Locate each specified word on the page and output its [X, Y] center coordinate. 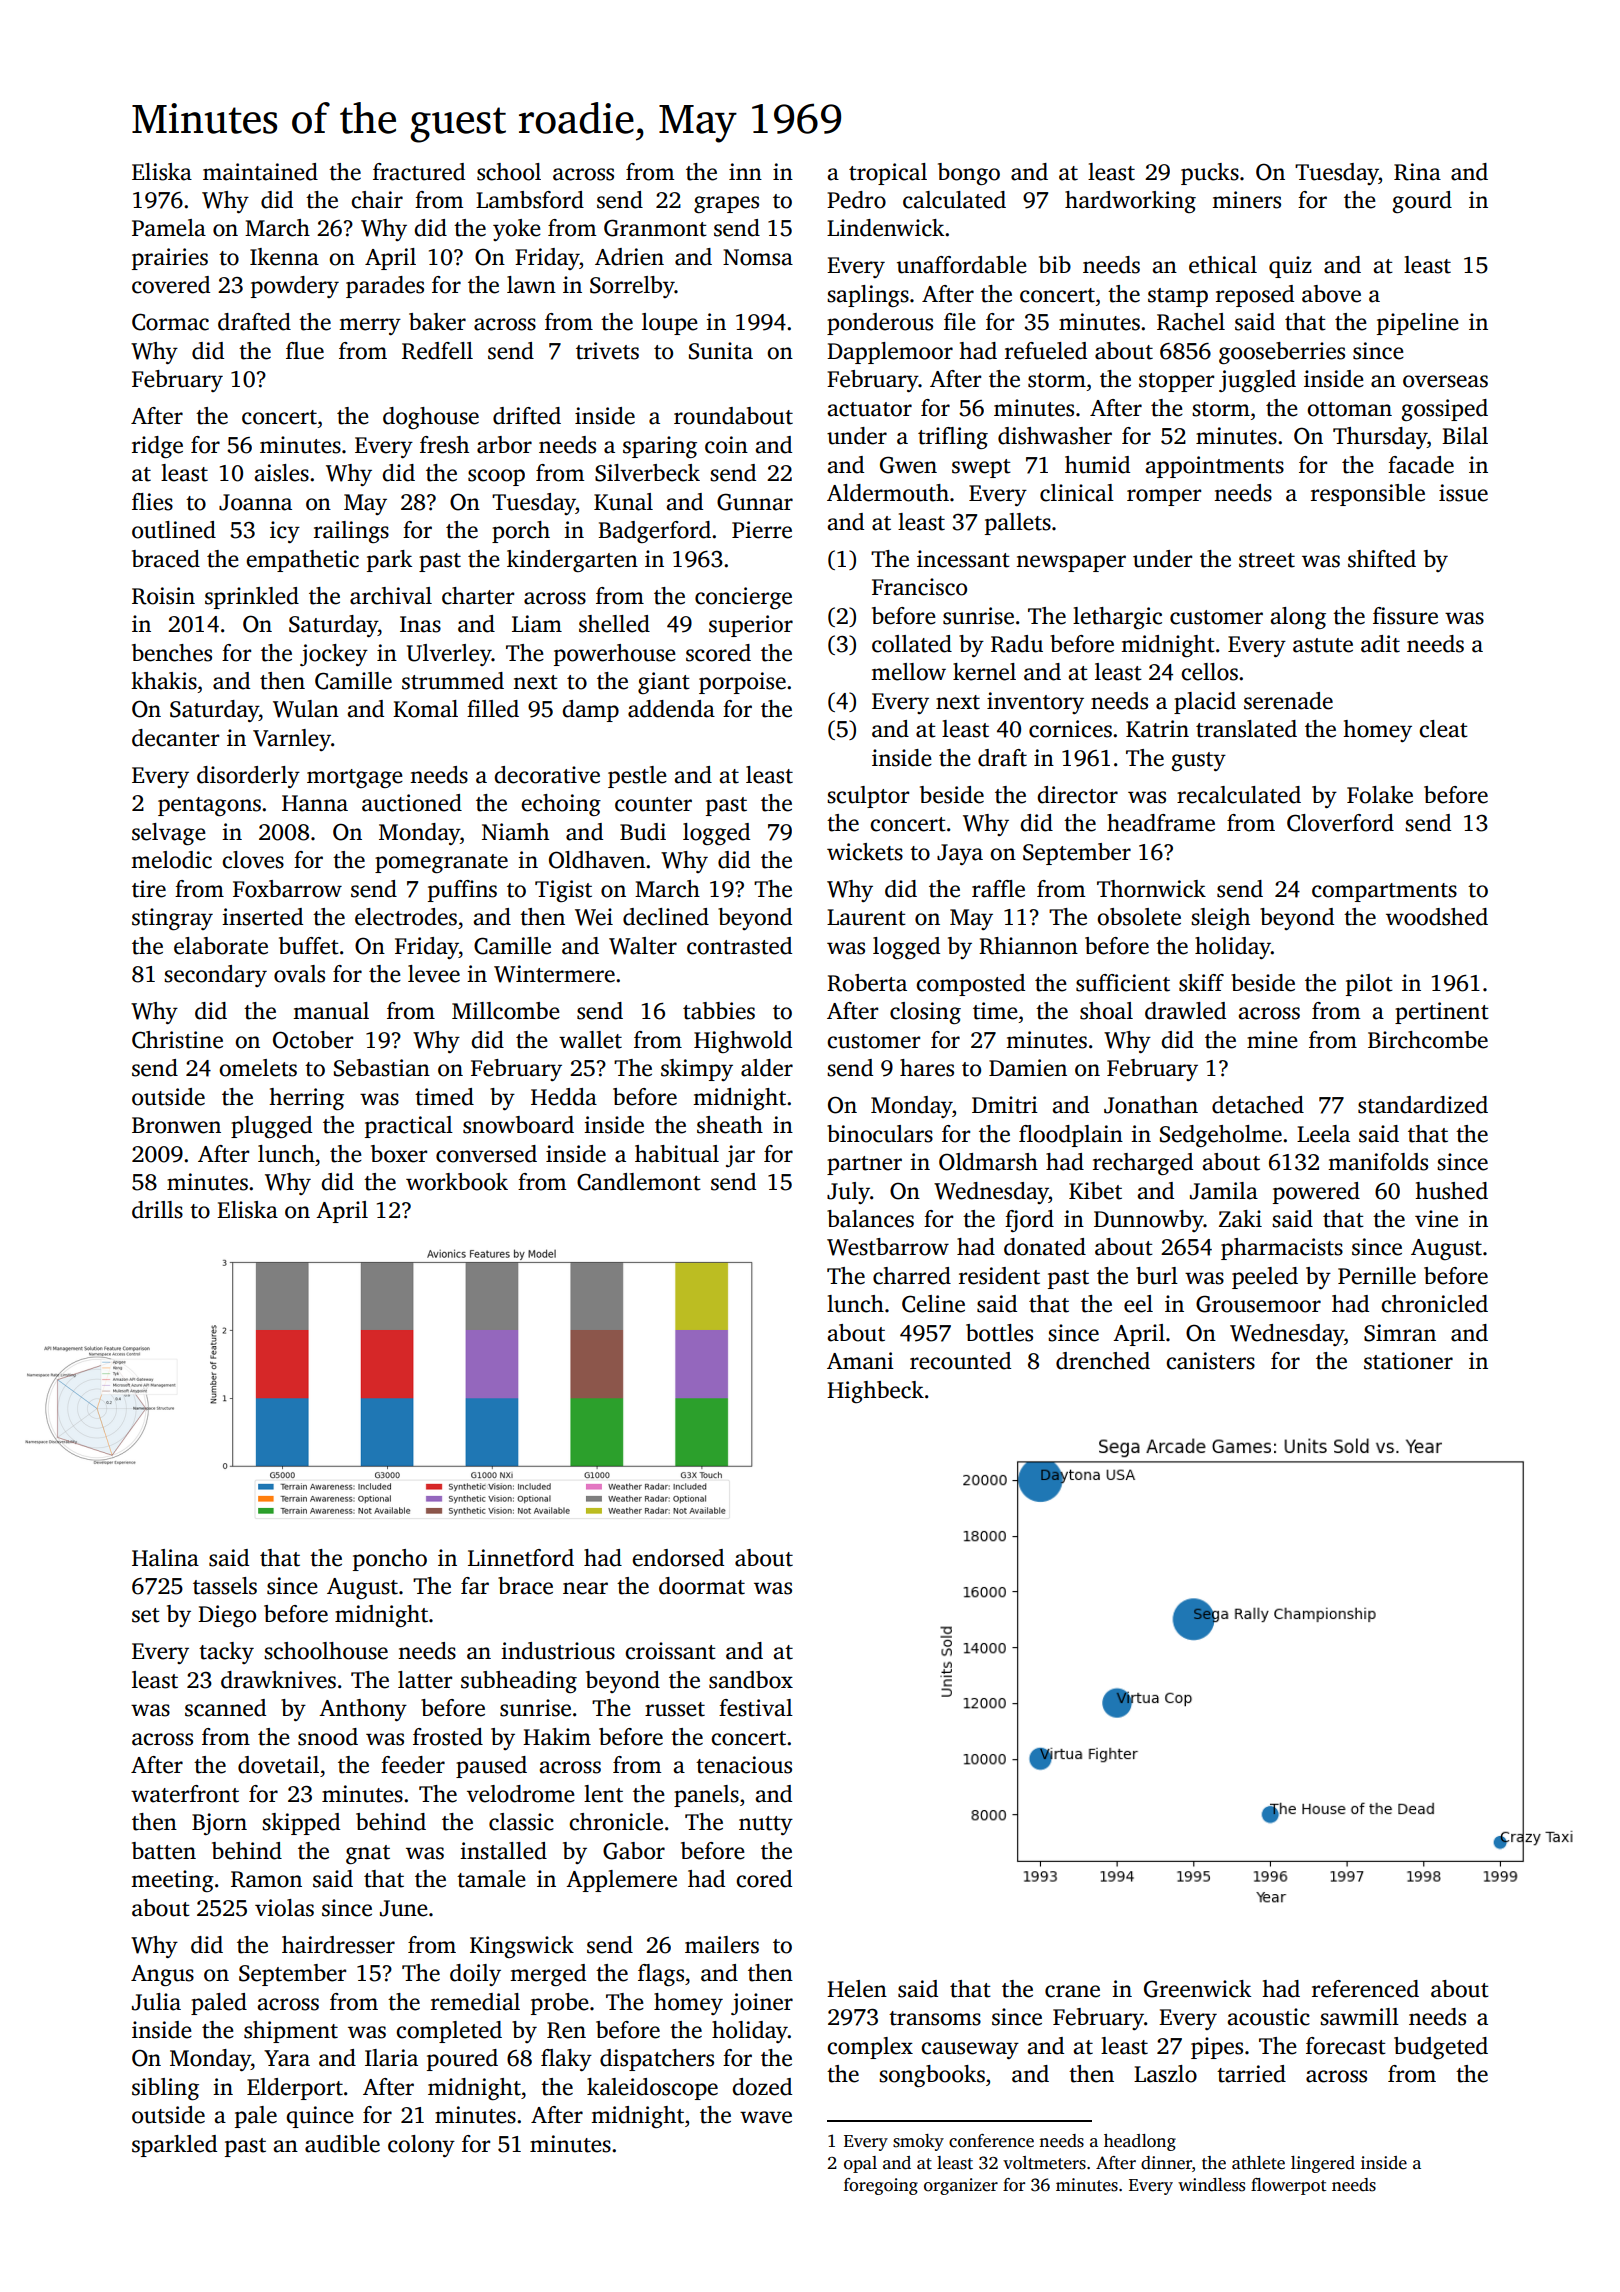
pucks [1210, 174]
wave [766, 2117]
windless [1211, 2185]
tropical [888, 174]
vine [1436, 1219]
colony [421, 2146]
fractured [419, 172]
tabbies [719, 1011]
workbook [457, 1182]
